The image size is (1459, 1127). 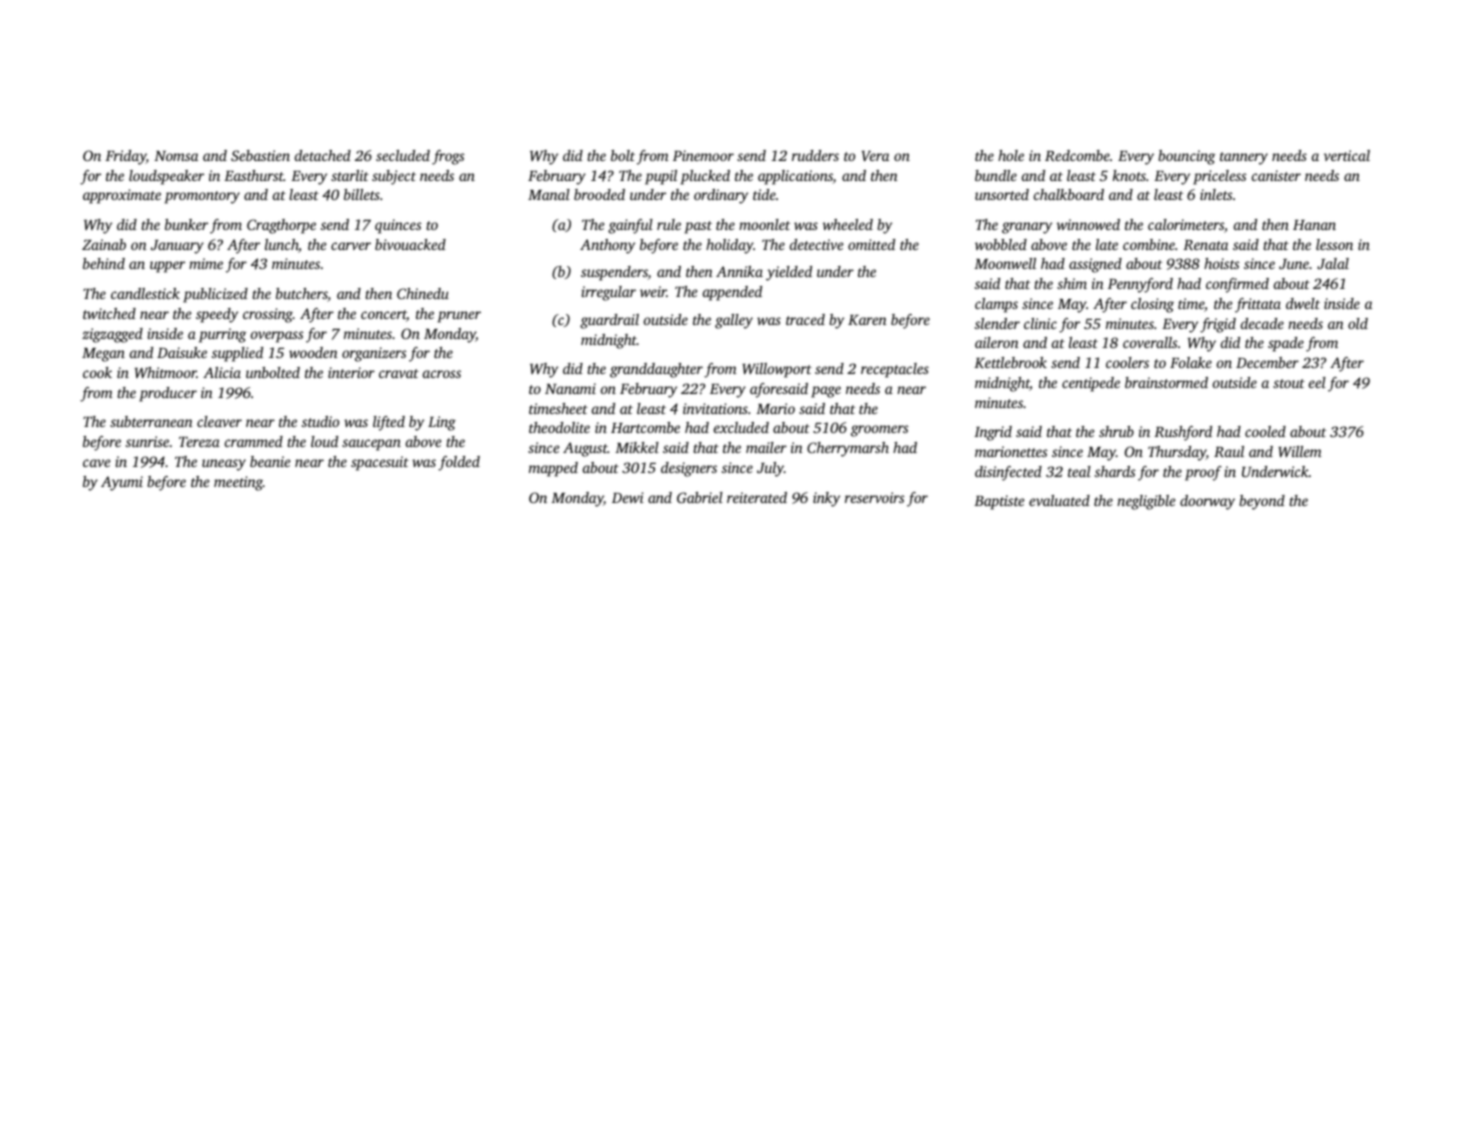 I want to click on Nomsa, so click(x=176, y=156).
